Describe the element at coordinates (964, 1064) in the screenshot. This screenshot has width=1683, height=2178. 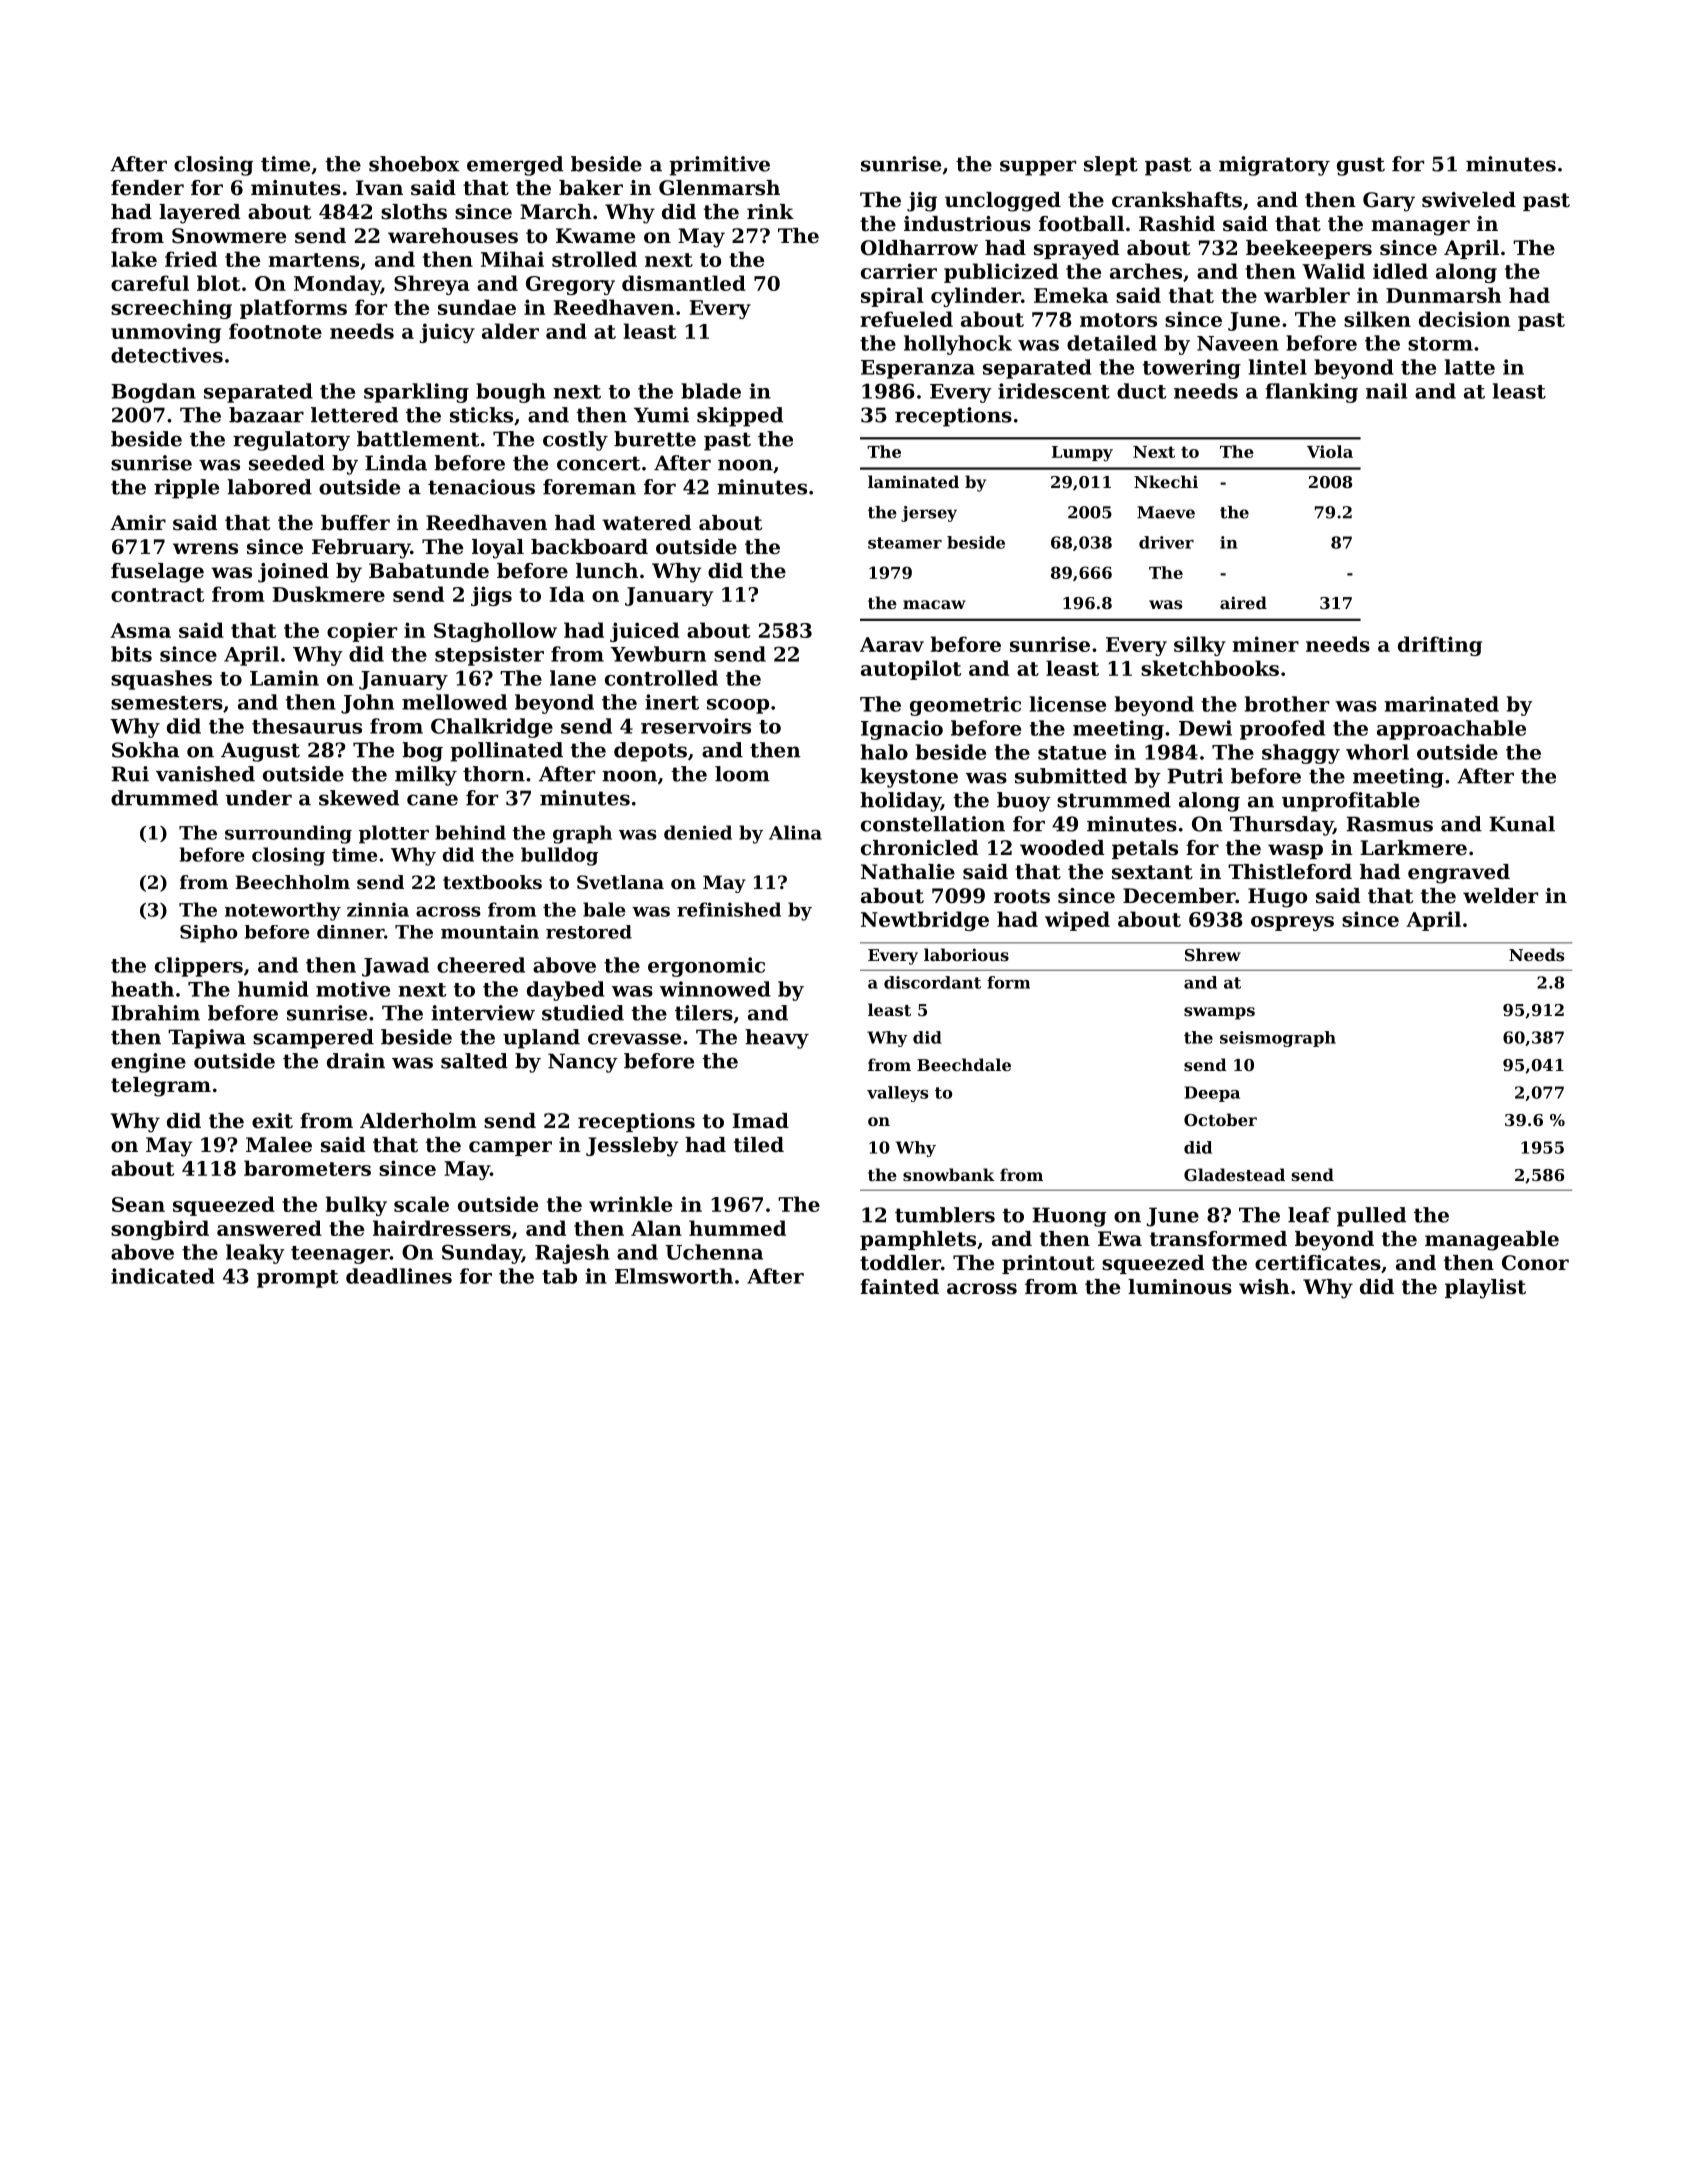
I see `Beechdale` at that location.
